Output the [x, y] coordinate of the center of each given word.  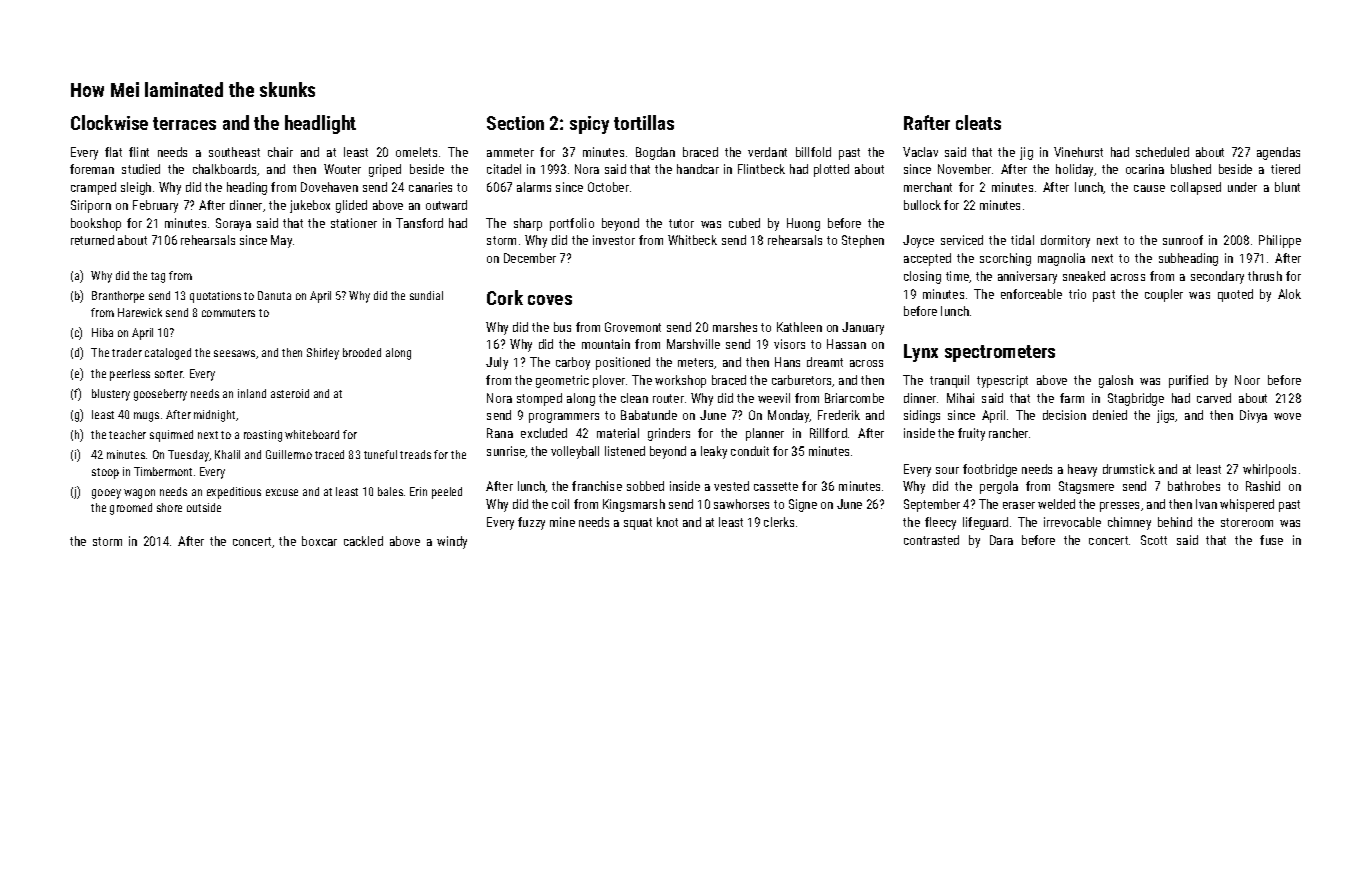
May [281, 241]
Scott [1154, 540]
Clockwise [109, 122]
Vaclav [920, 152]
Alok [1289, 294]
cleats [978, 122]
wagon [139, 494]
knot [667, 522]
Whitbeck [692, 240]
